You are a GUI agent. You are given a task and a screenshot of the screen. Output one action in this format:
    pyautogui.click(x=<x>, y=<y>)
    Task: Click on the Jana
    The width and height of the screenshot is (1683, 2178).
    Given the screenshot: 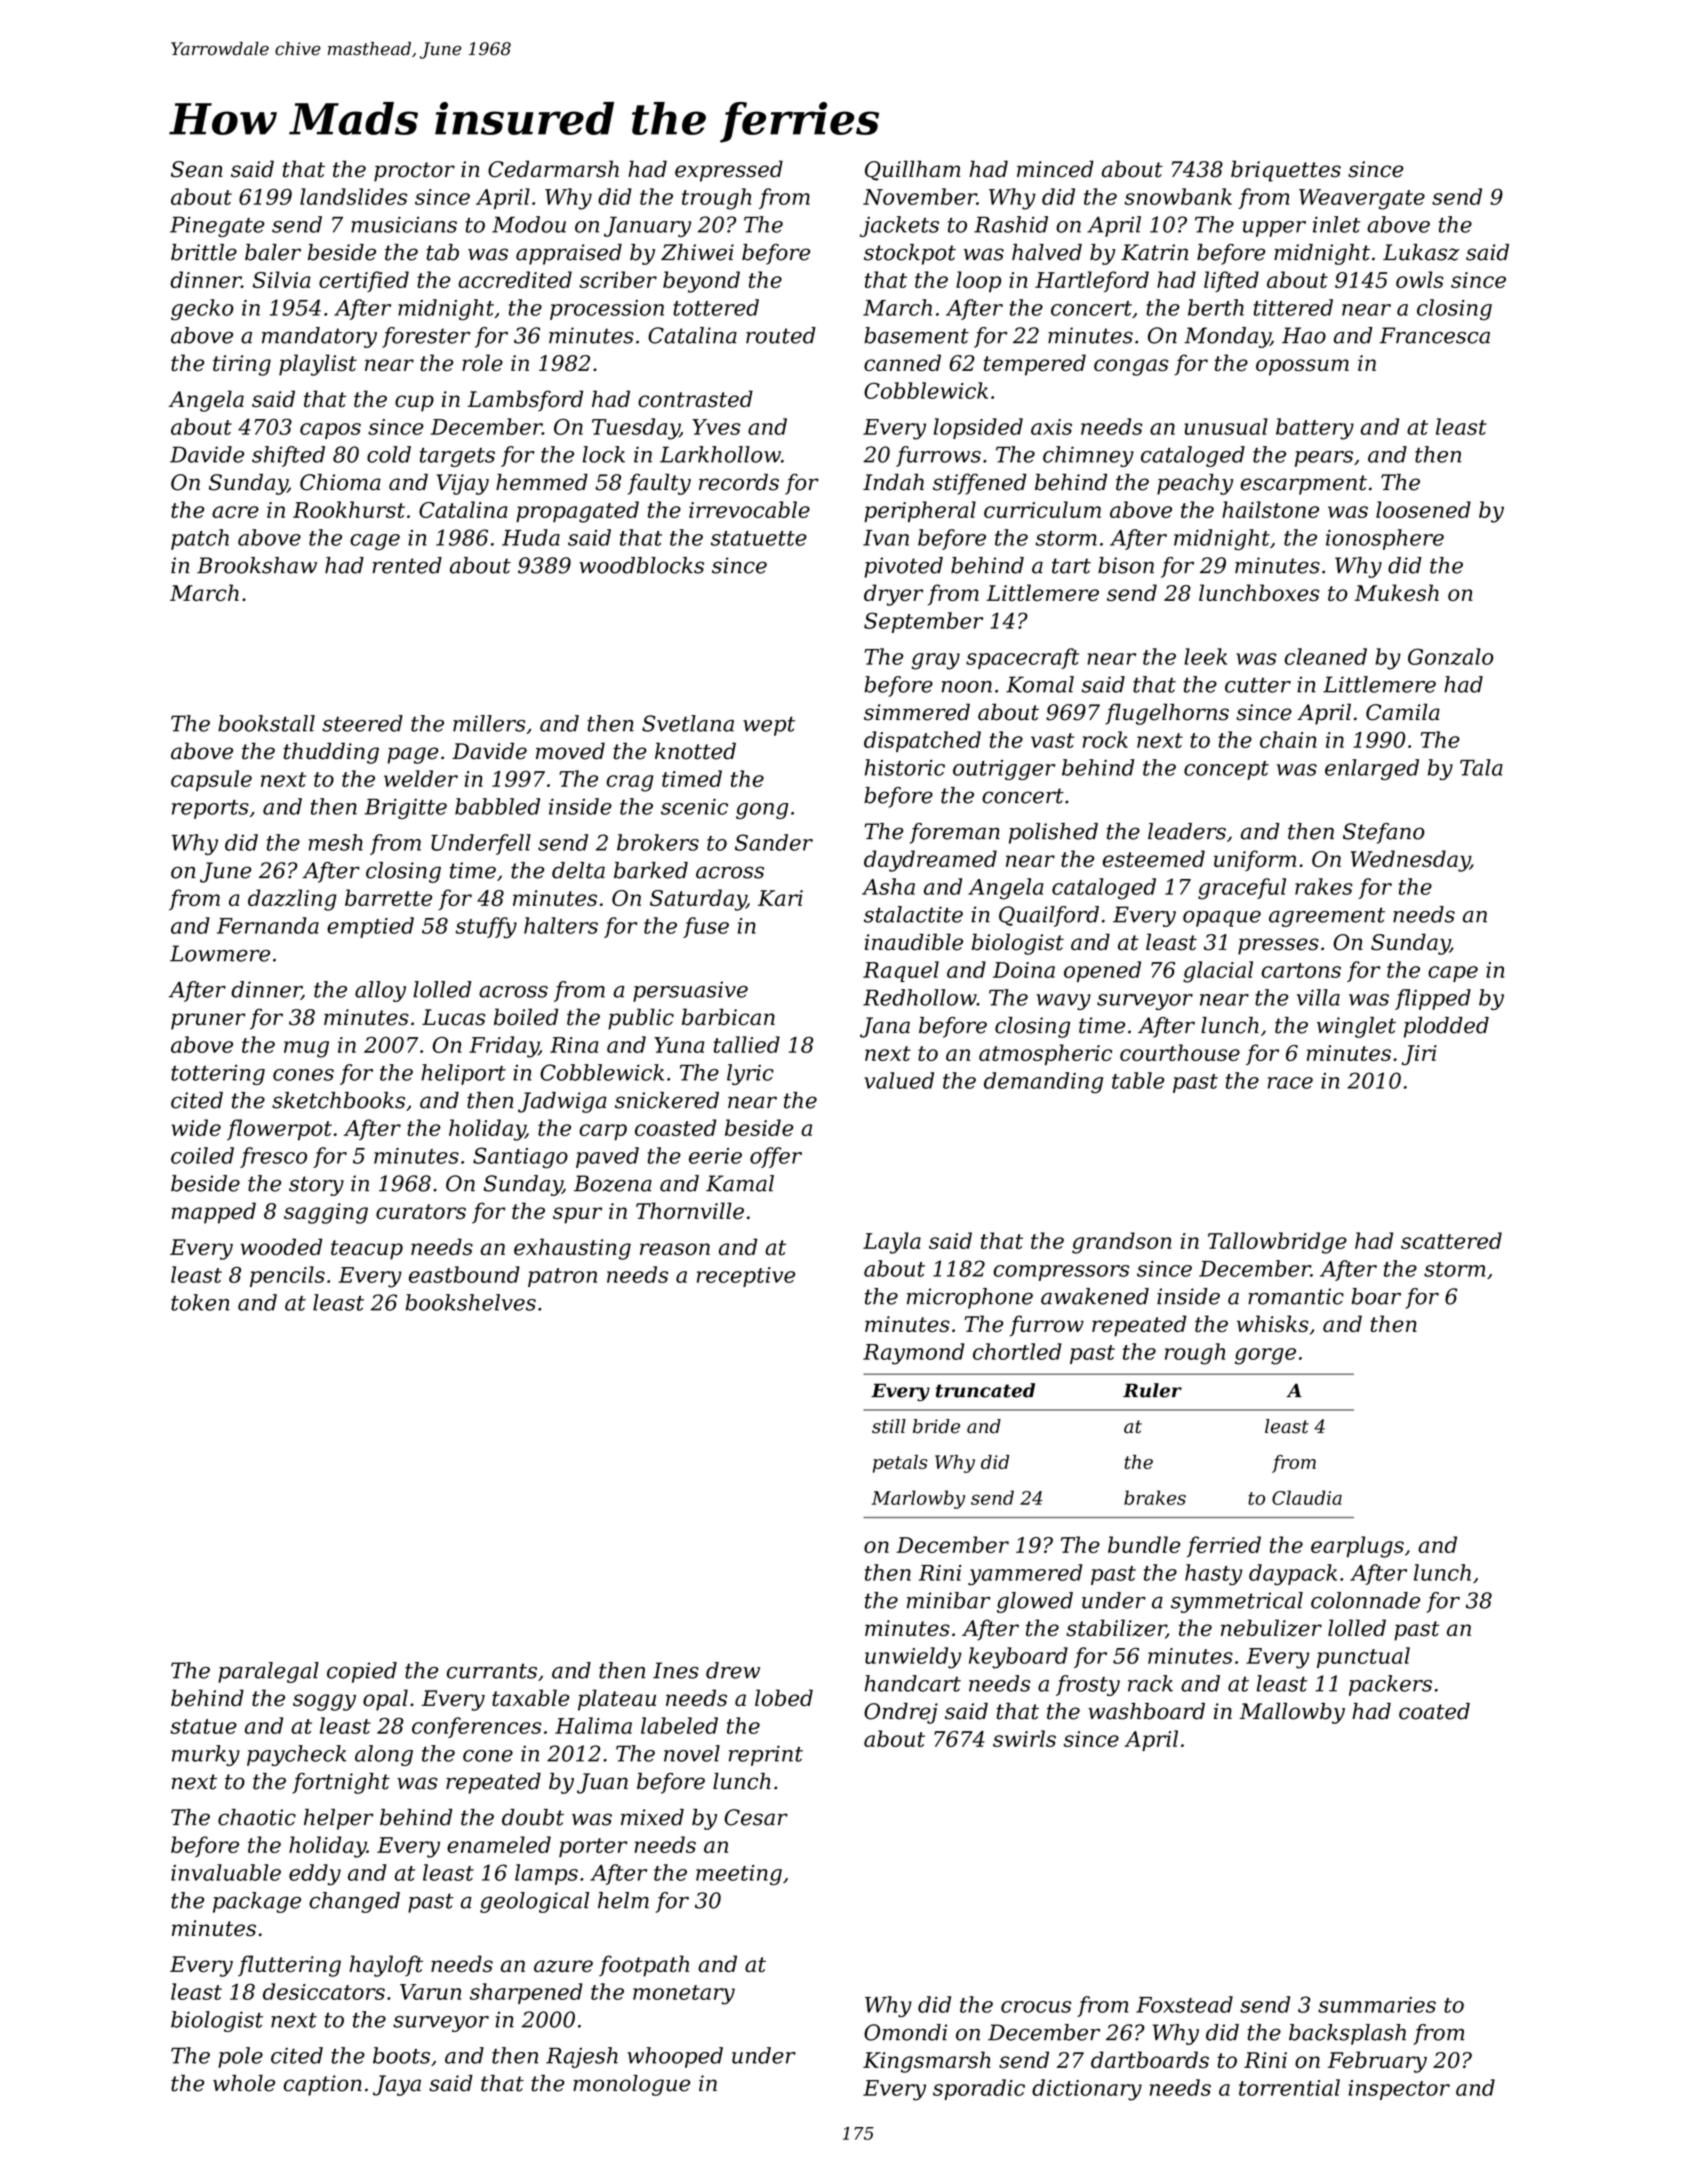 What is the action you would take?
    pyautogui.click(x=885, y=1027)
